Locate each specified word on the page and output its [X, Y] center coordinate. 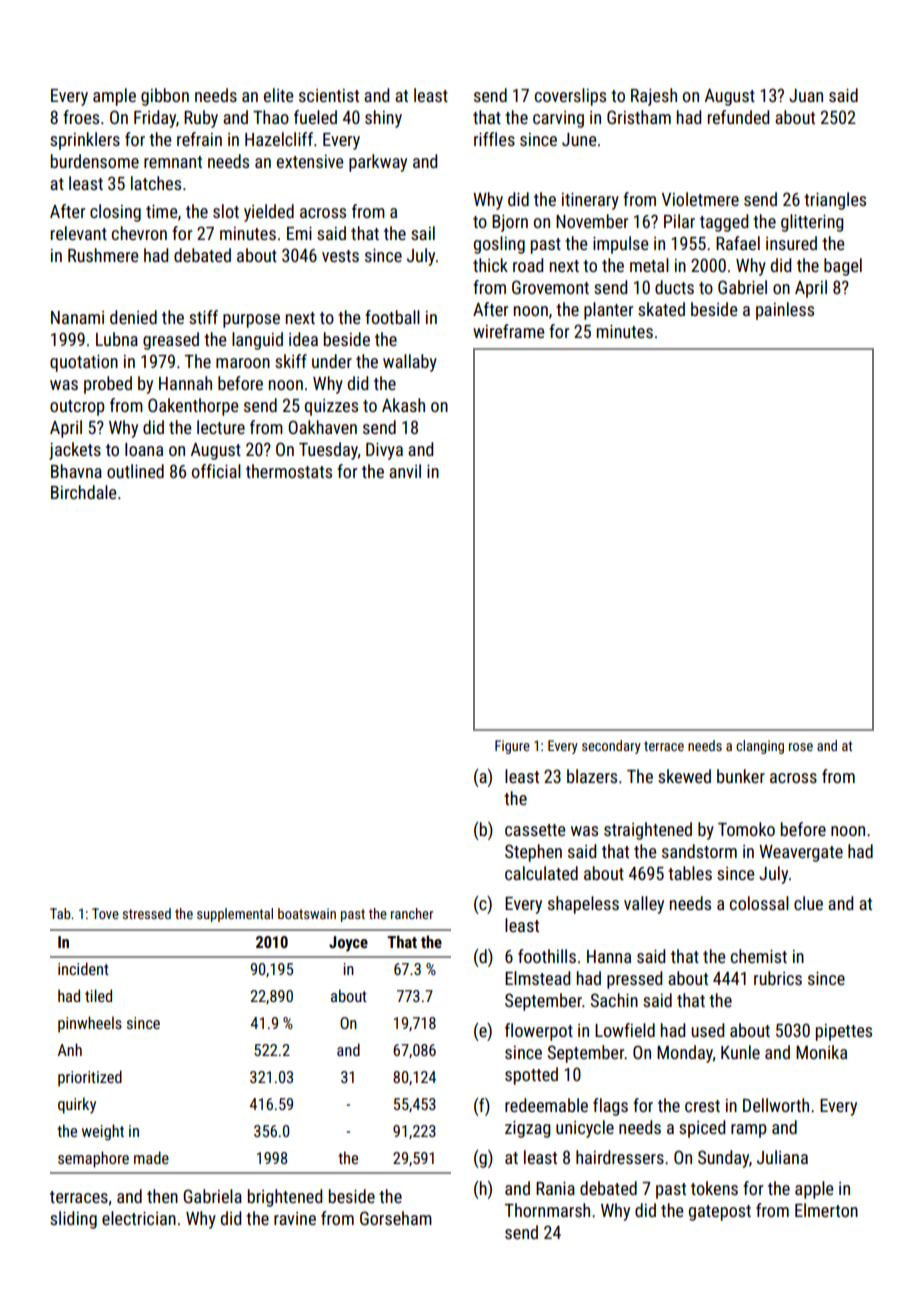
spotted [531, 1076]
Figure [512, 747]
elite [278, 95]
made [151, 1157]
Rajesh [654, 97]
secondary [611, 747]
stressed [147, 913]
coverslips [570, 97]
